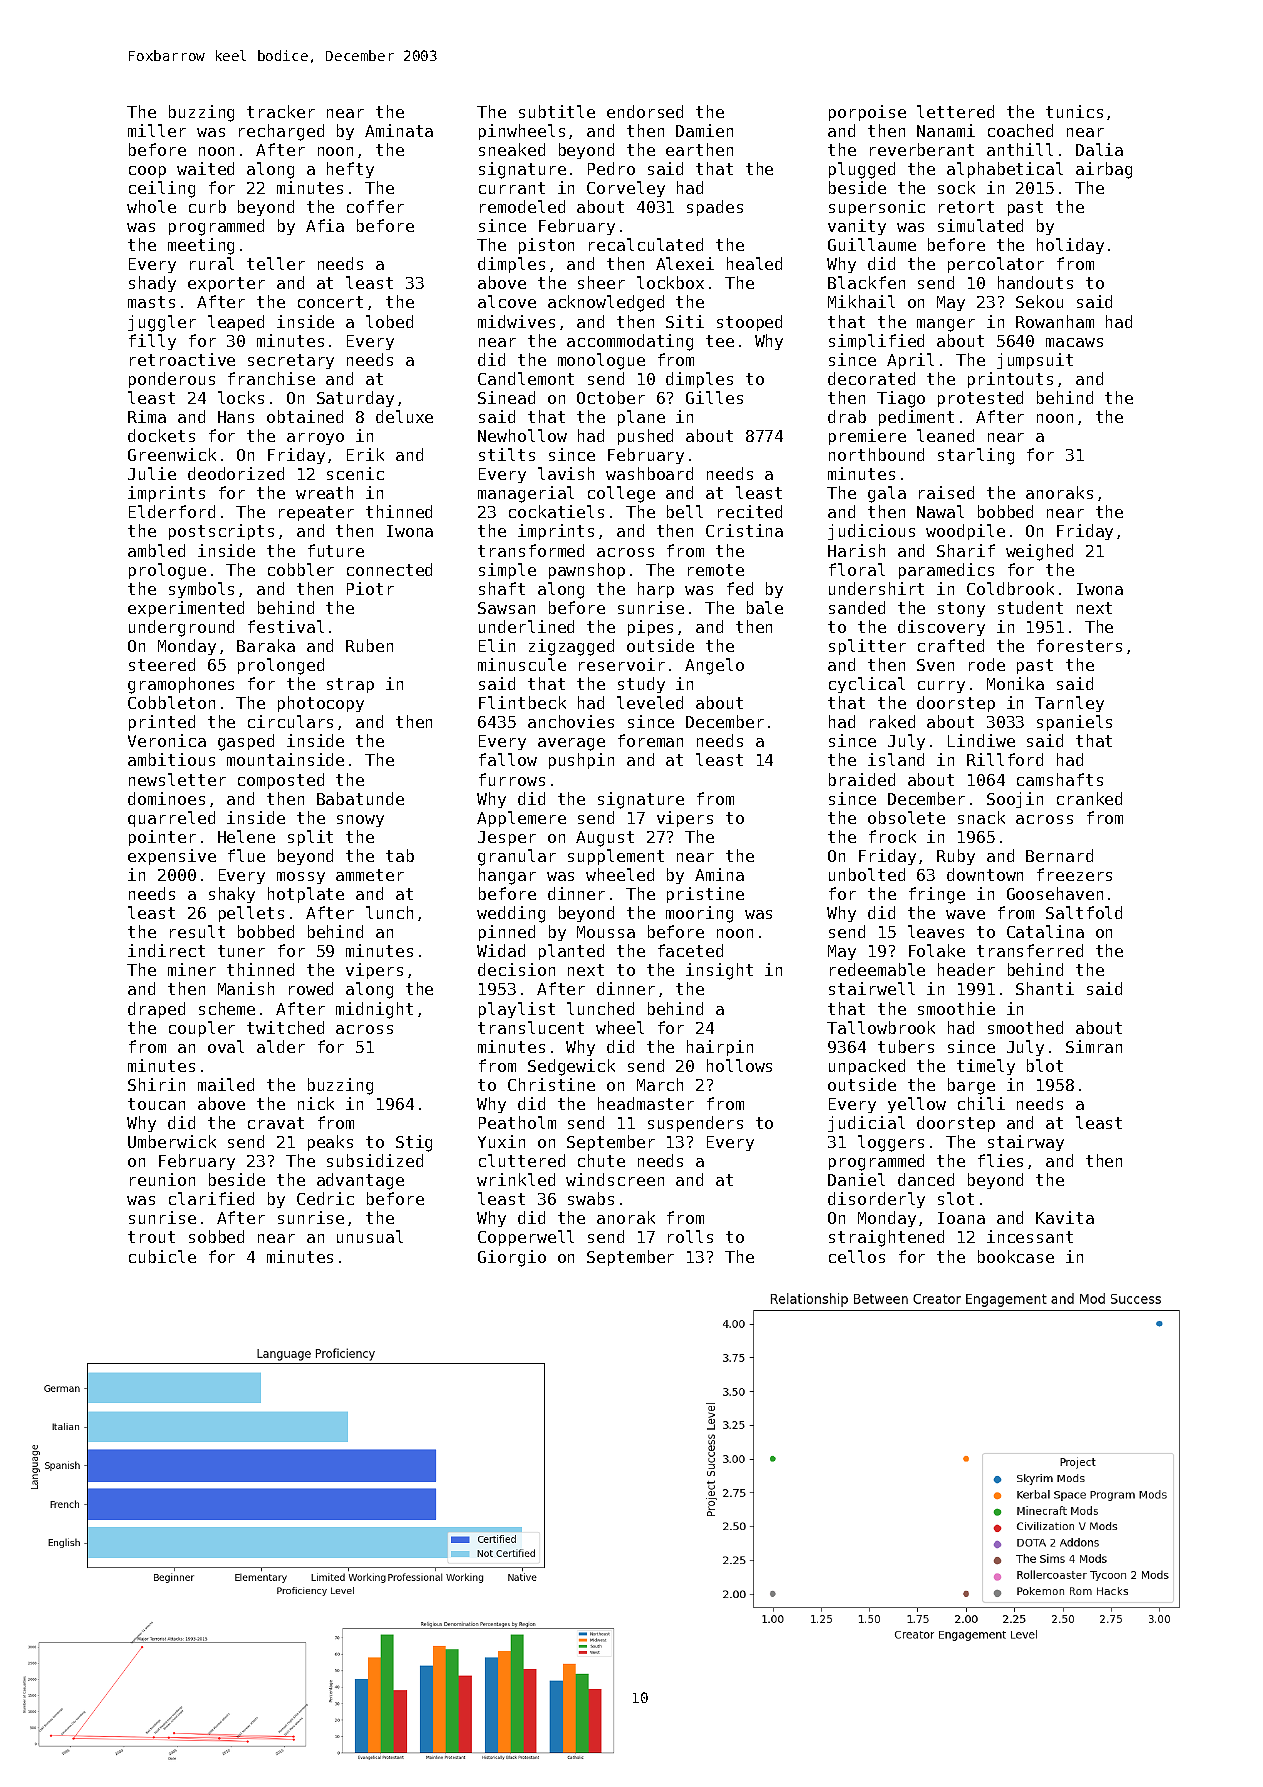 Image resolution: width=1263 pixels, height=1787 pixels. Describe the element at coordinates (162, 1256) in the page. I see `cubicle` at that location.
